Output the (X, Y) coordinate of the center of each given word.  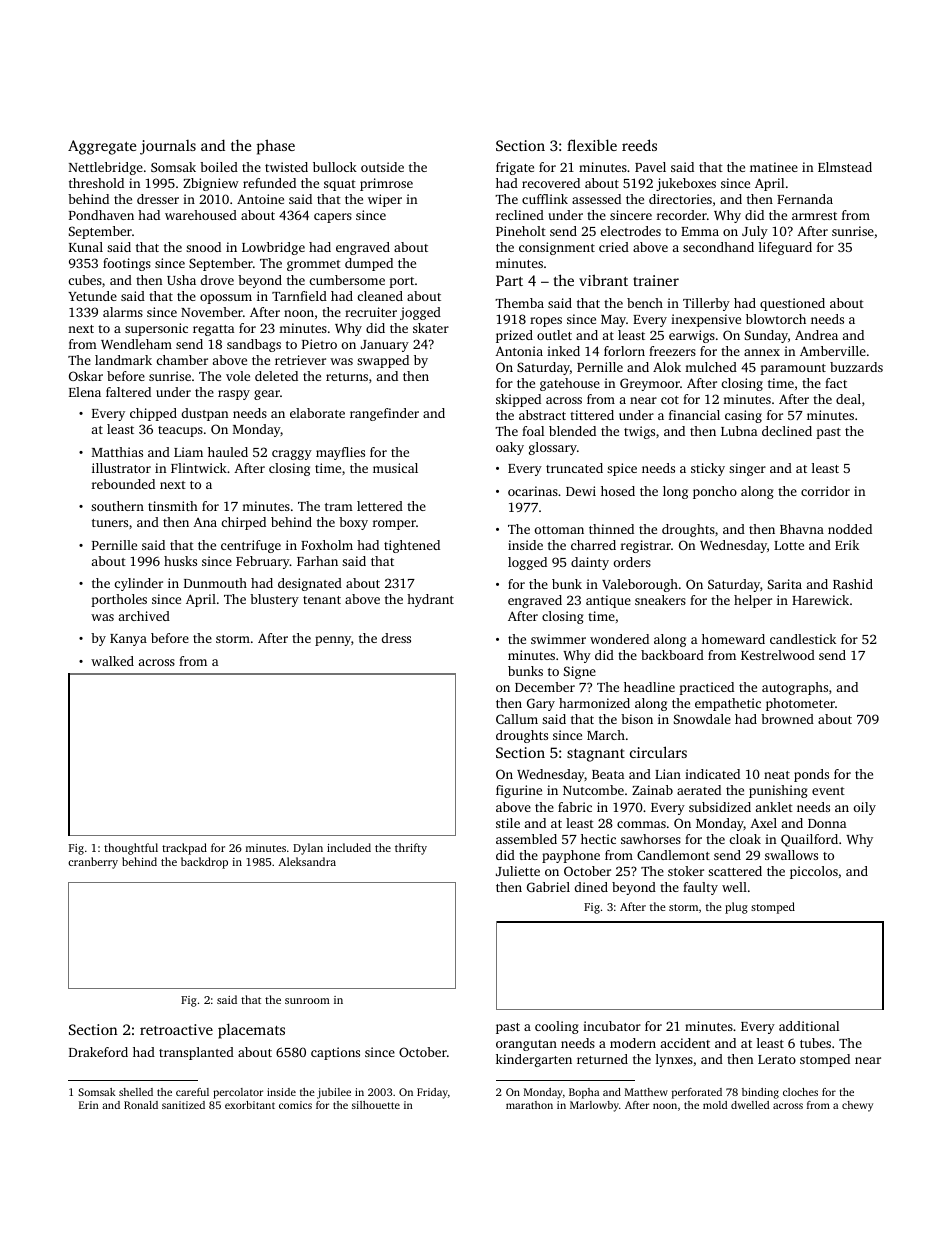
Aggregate (102, 147)
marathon (529, 1105)
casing (743, 416)
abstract (542, 415)
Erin (89, 1105)
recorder (682, 215)
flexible (592, 145)
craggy (292, 455)
